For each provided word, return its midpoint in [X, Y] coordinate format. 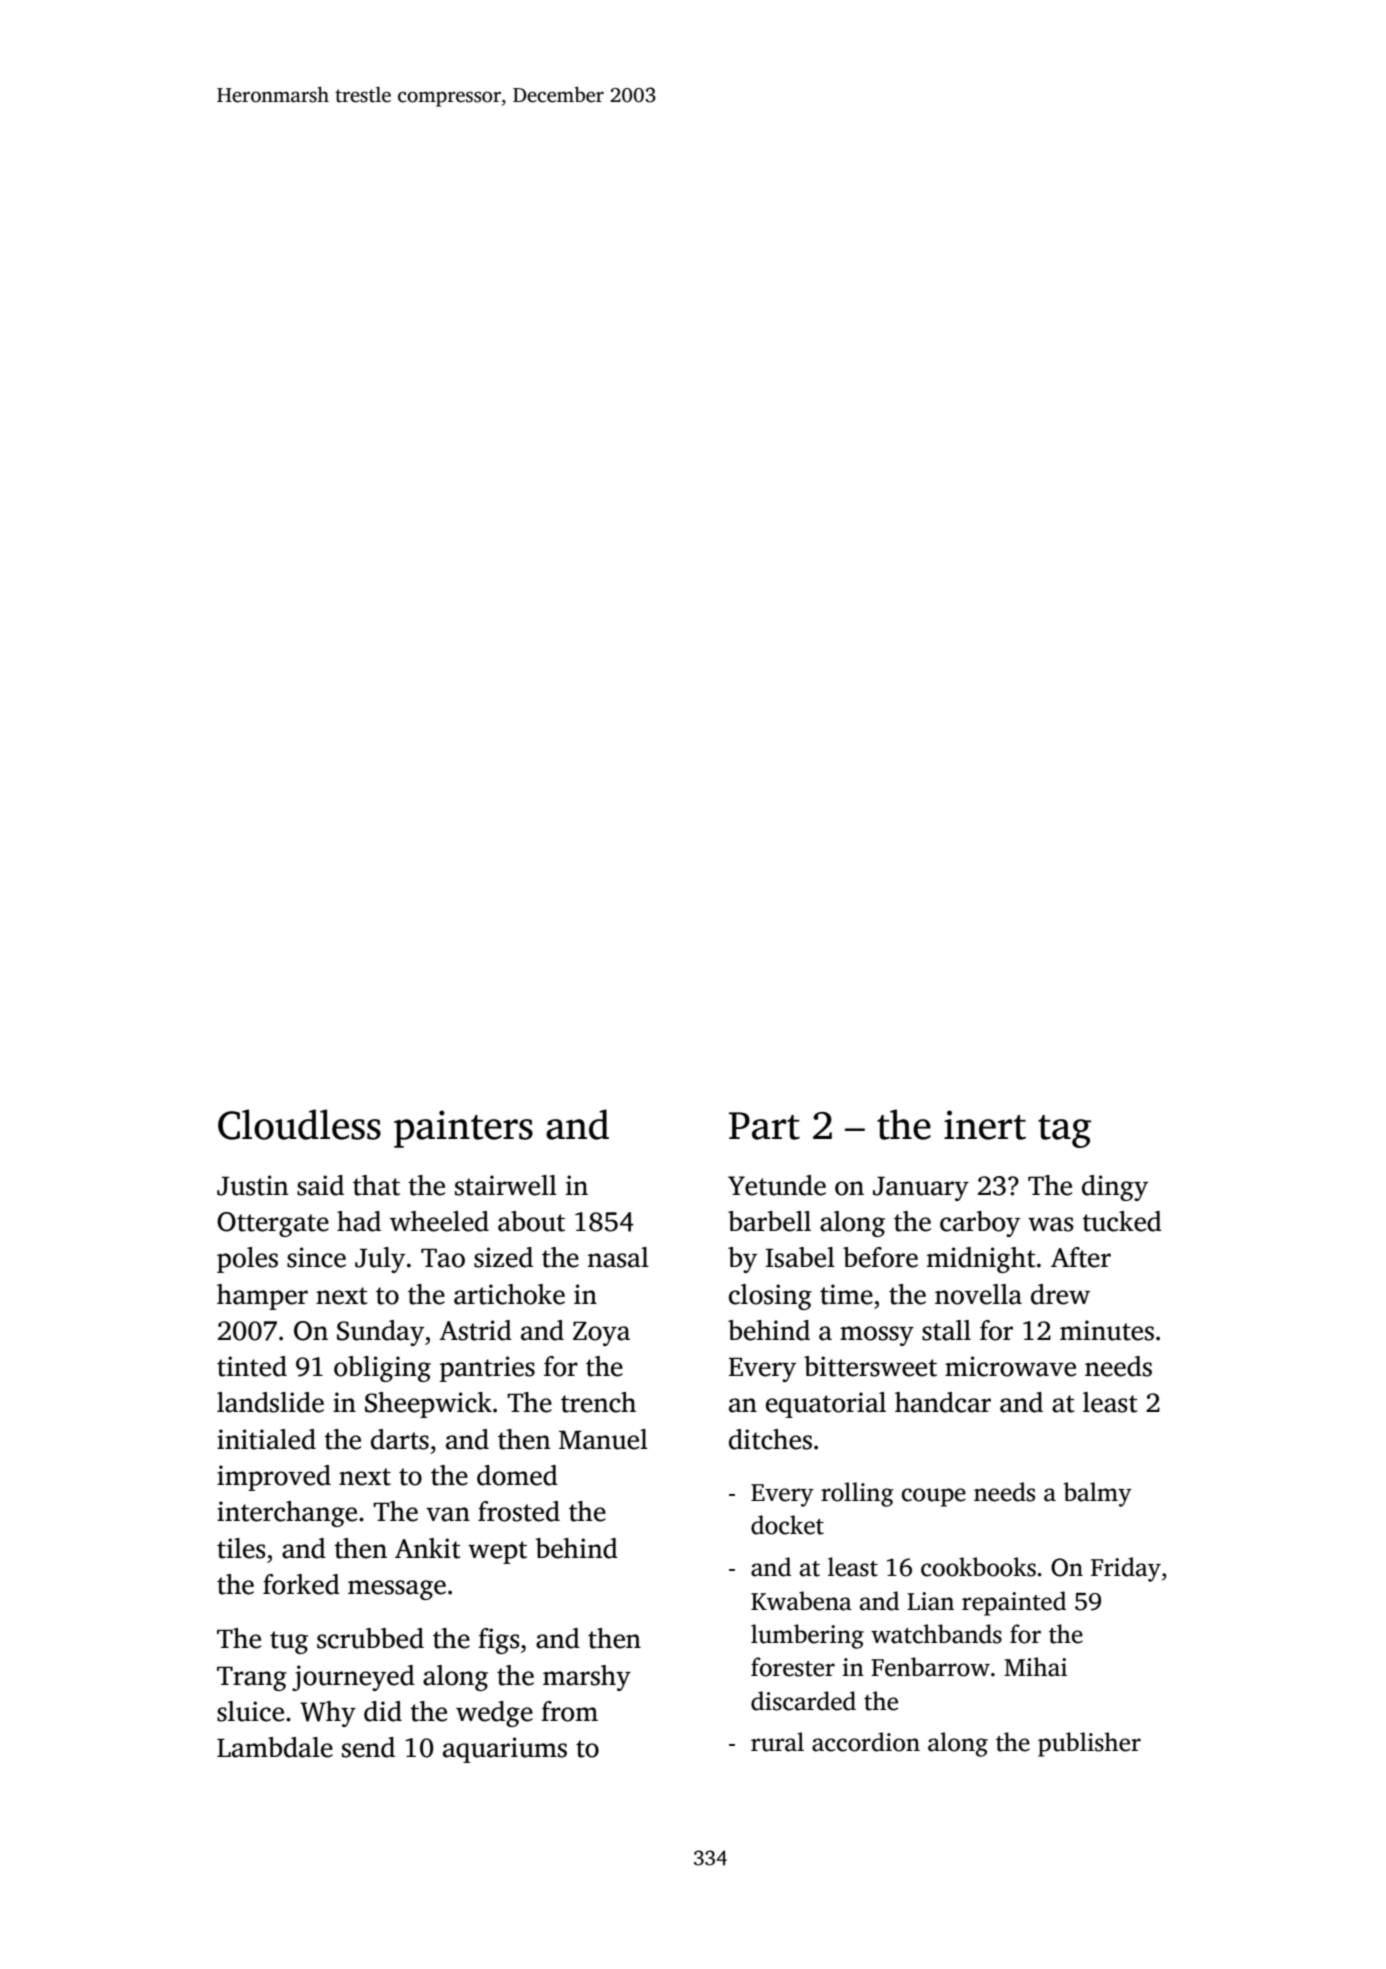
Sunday [380, 1333]
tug [289, 1642]
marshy [587, 1678]
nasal [618, 1257]
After [1081, 1257]
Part [764, 1126]
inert [985, 1125]
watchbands [936, 1634]
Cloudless [299, 1124]
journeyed [353, 1678]
